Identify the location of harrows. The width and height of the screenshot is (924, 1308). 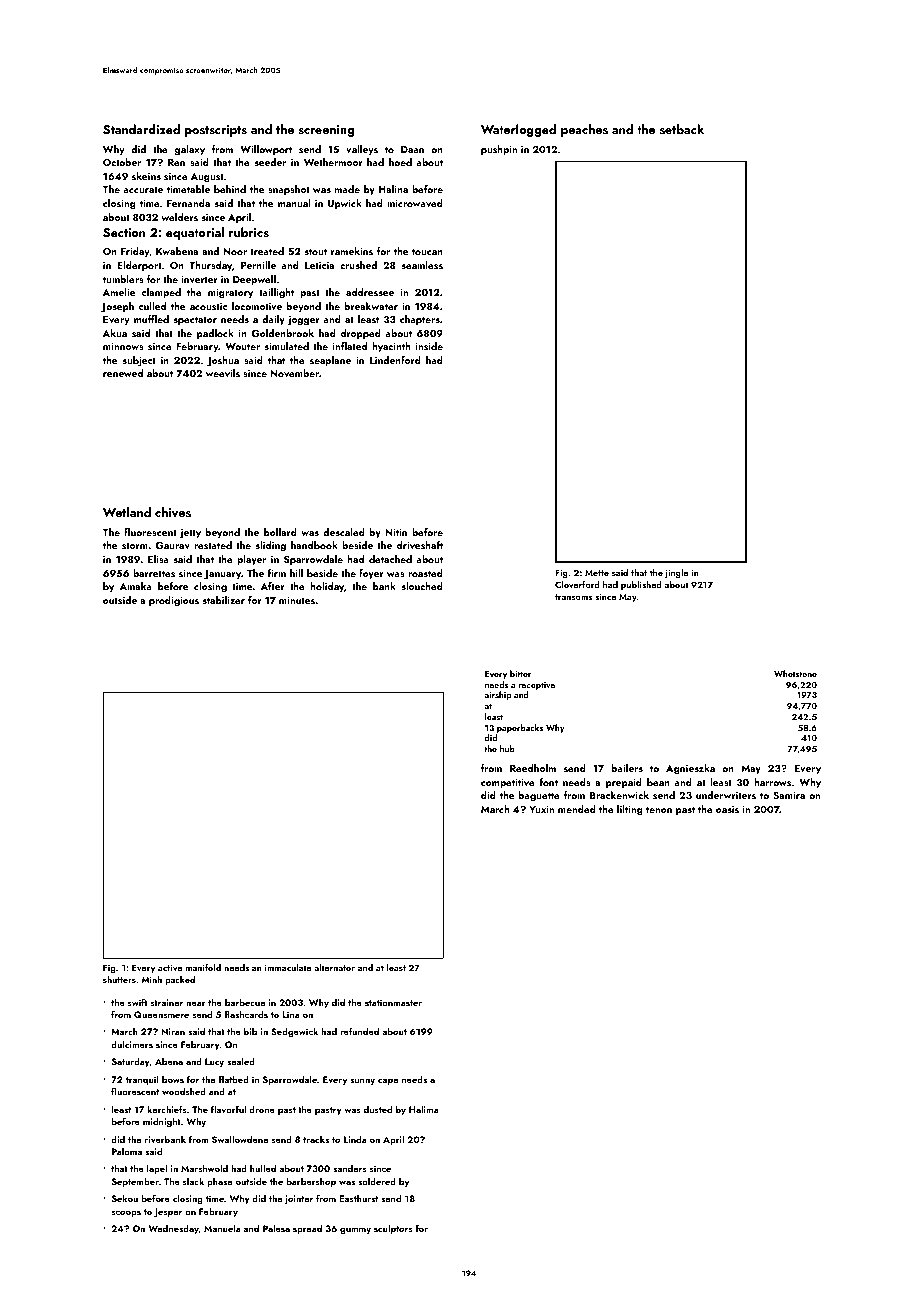
(772, 782).
